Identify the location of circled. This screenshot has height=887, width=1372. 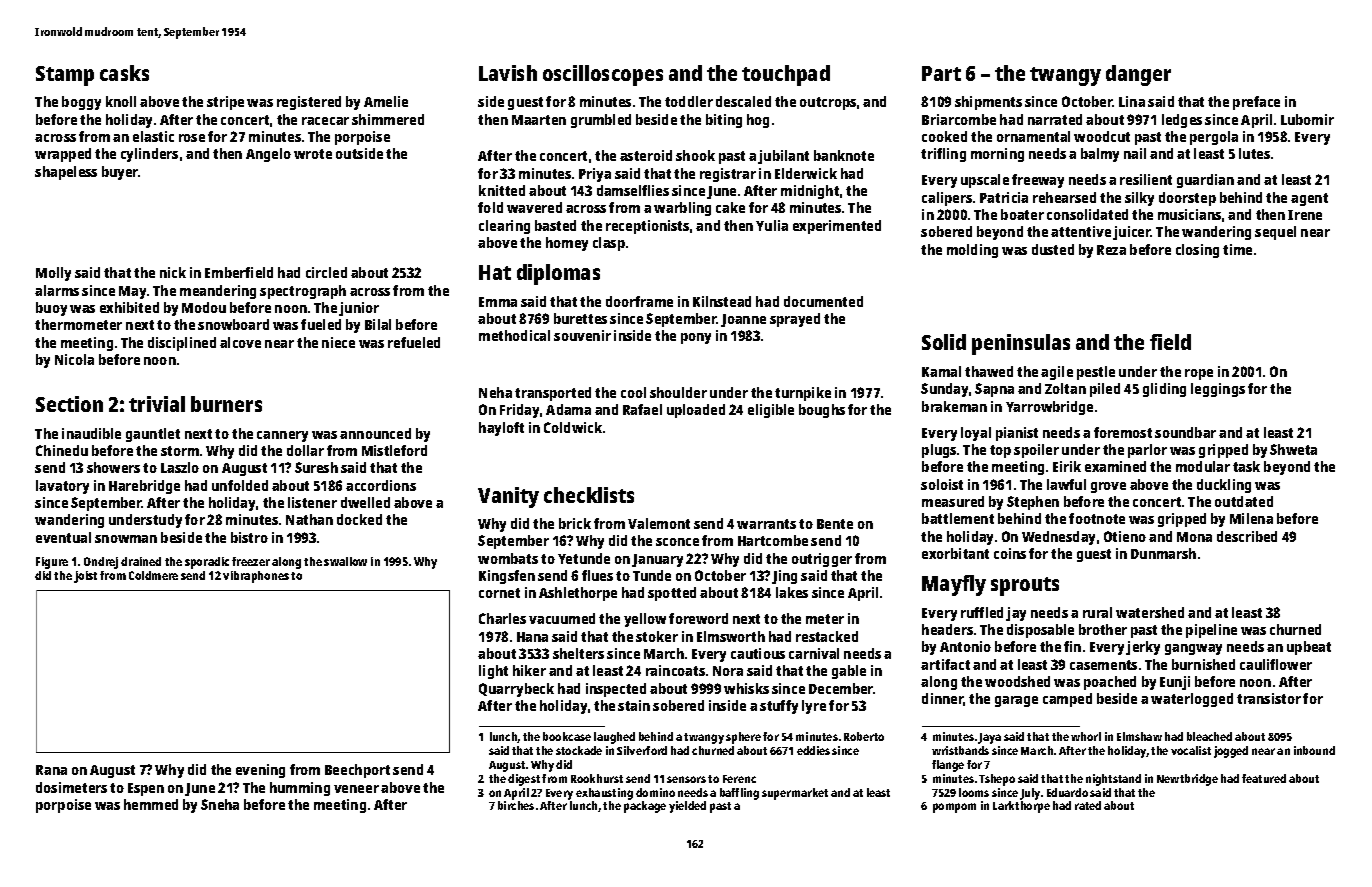
(326, 272).
